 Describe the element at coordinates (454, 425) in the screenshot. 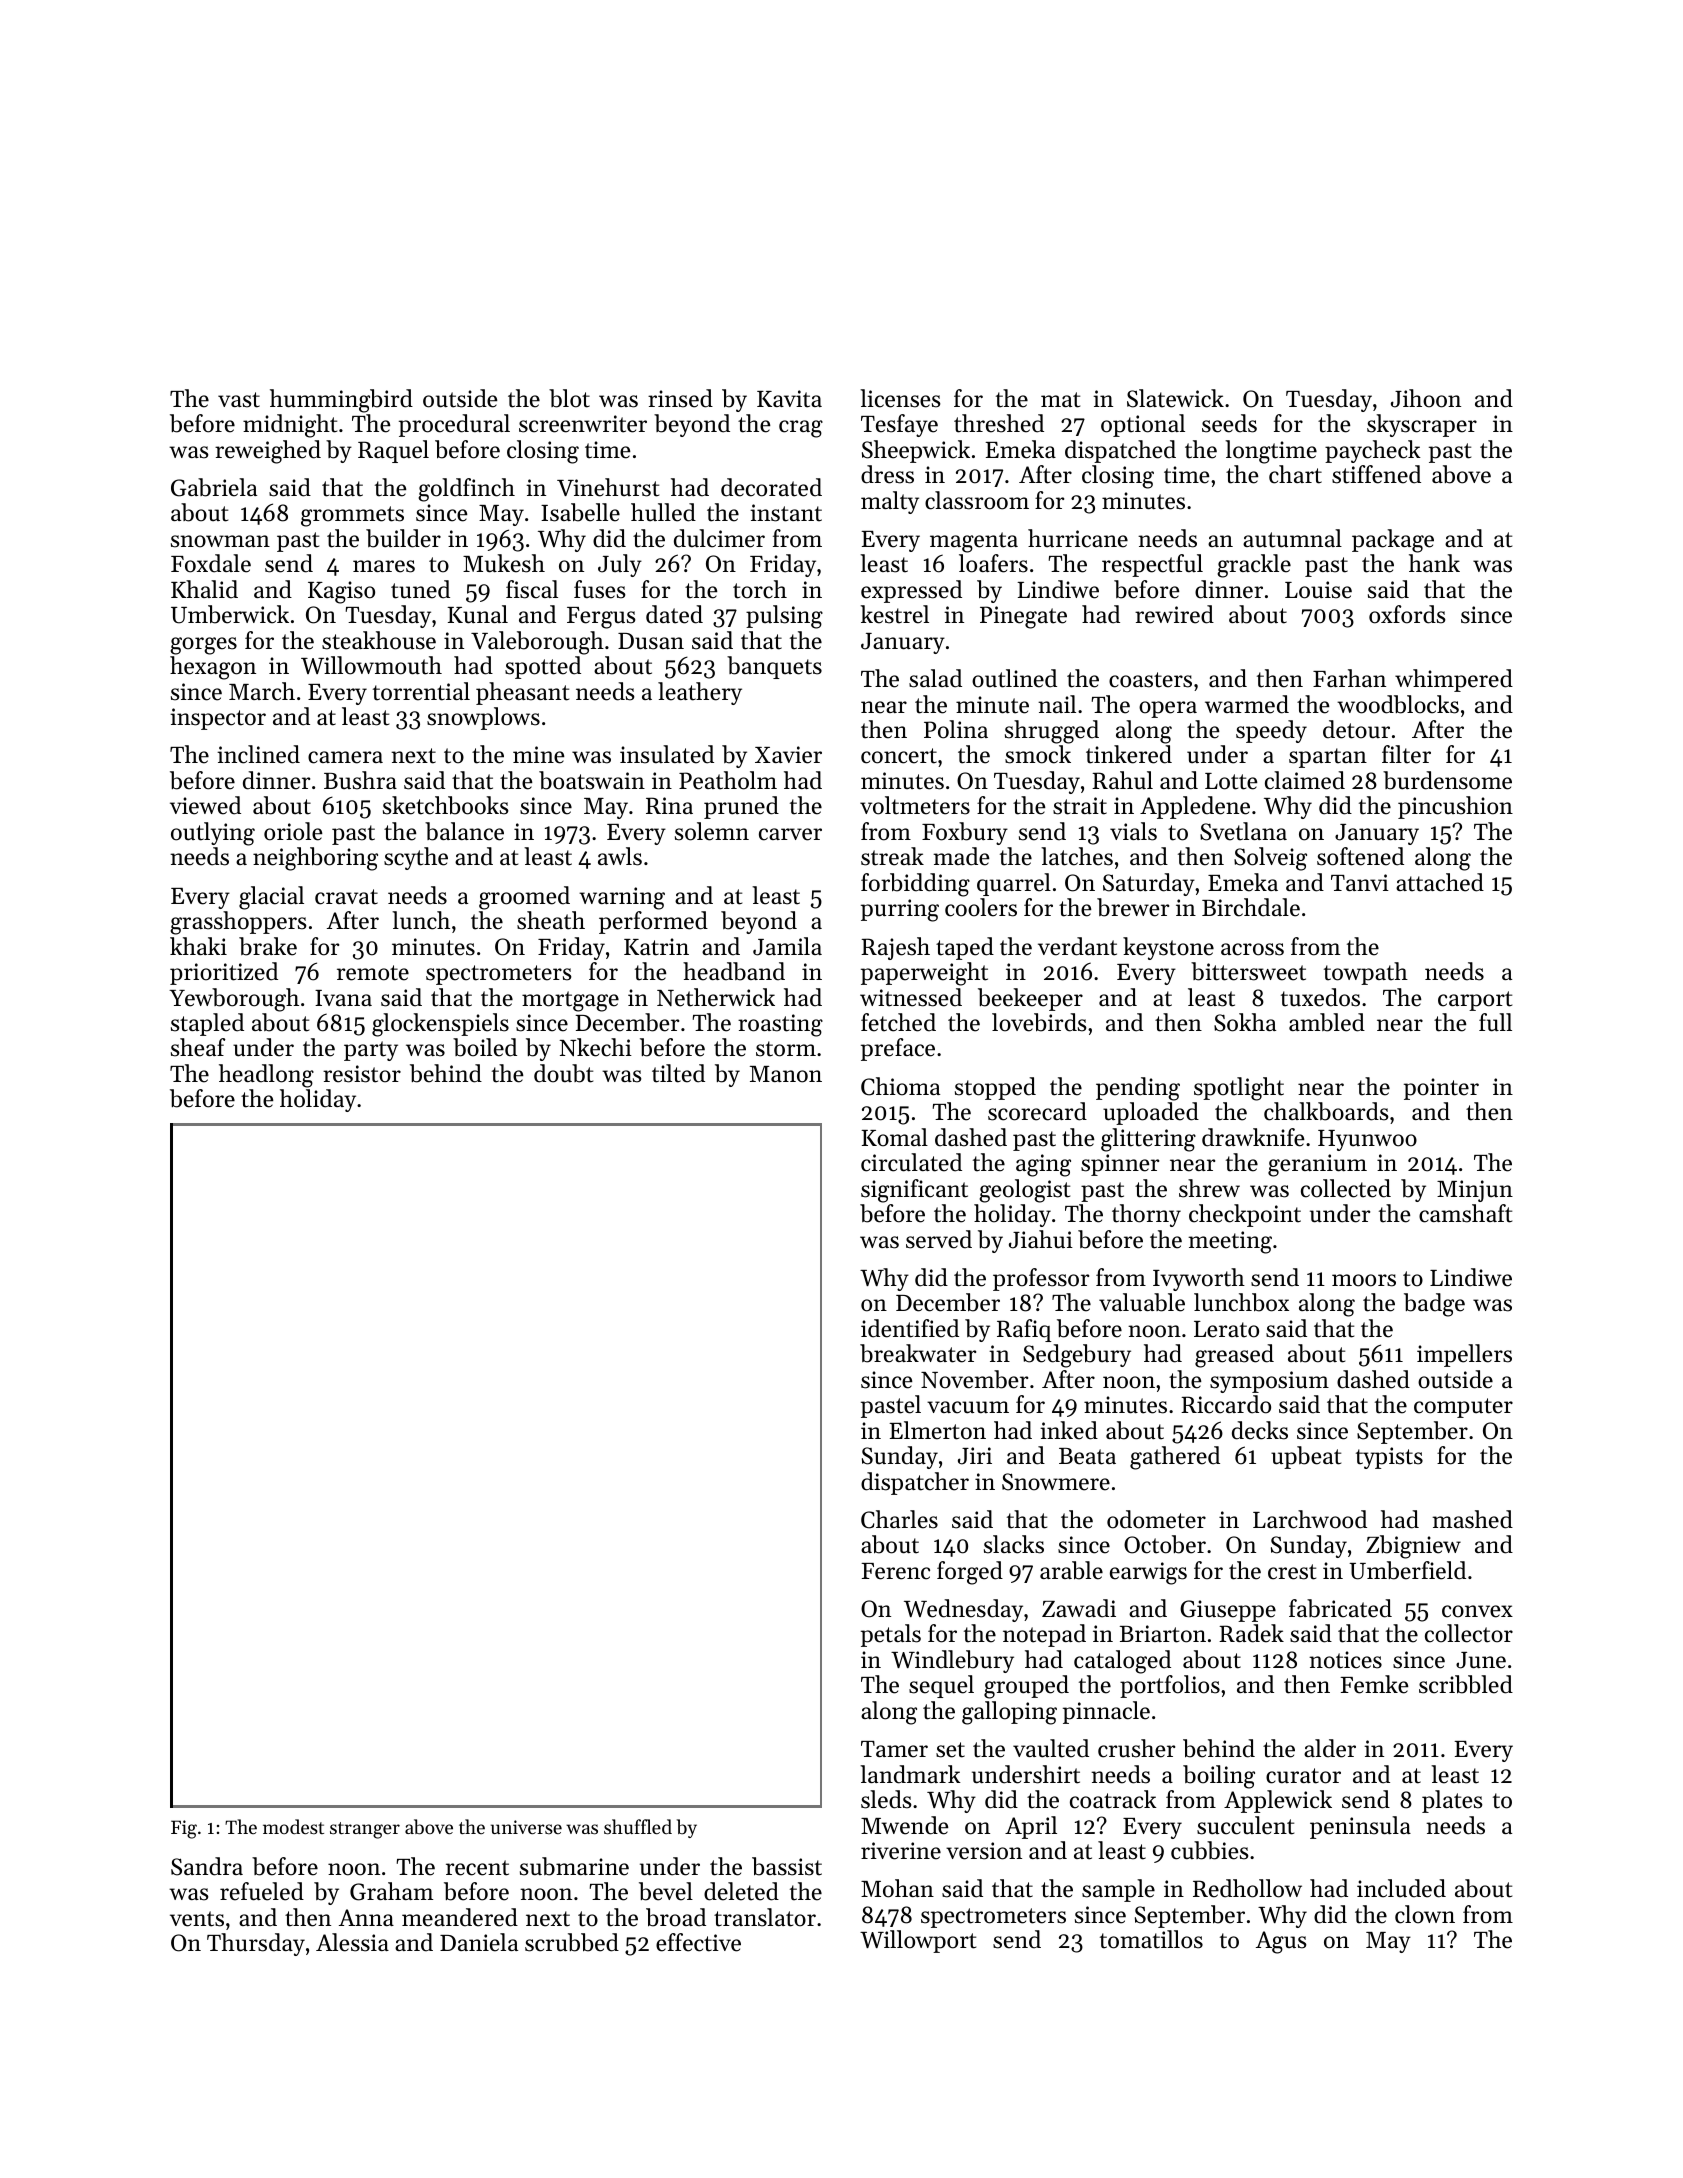

I see `procedural` at that location.
